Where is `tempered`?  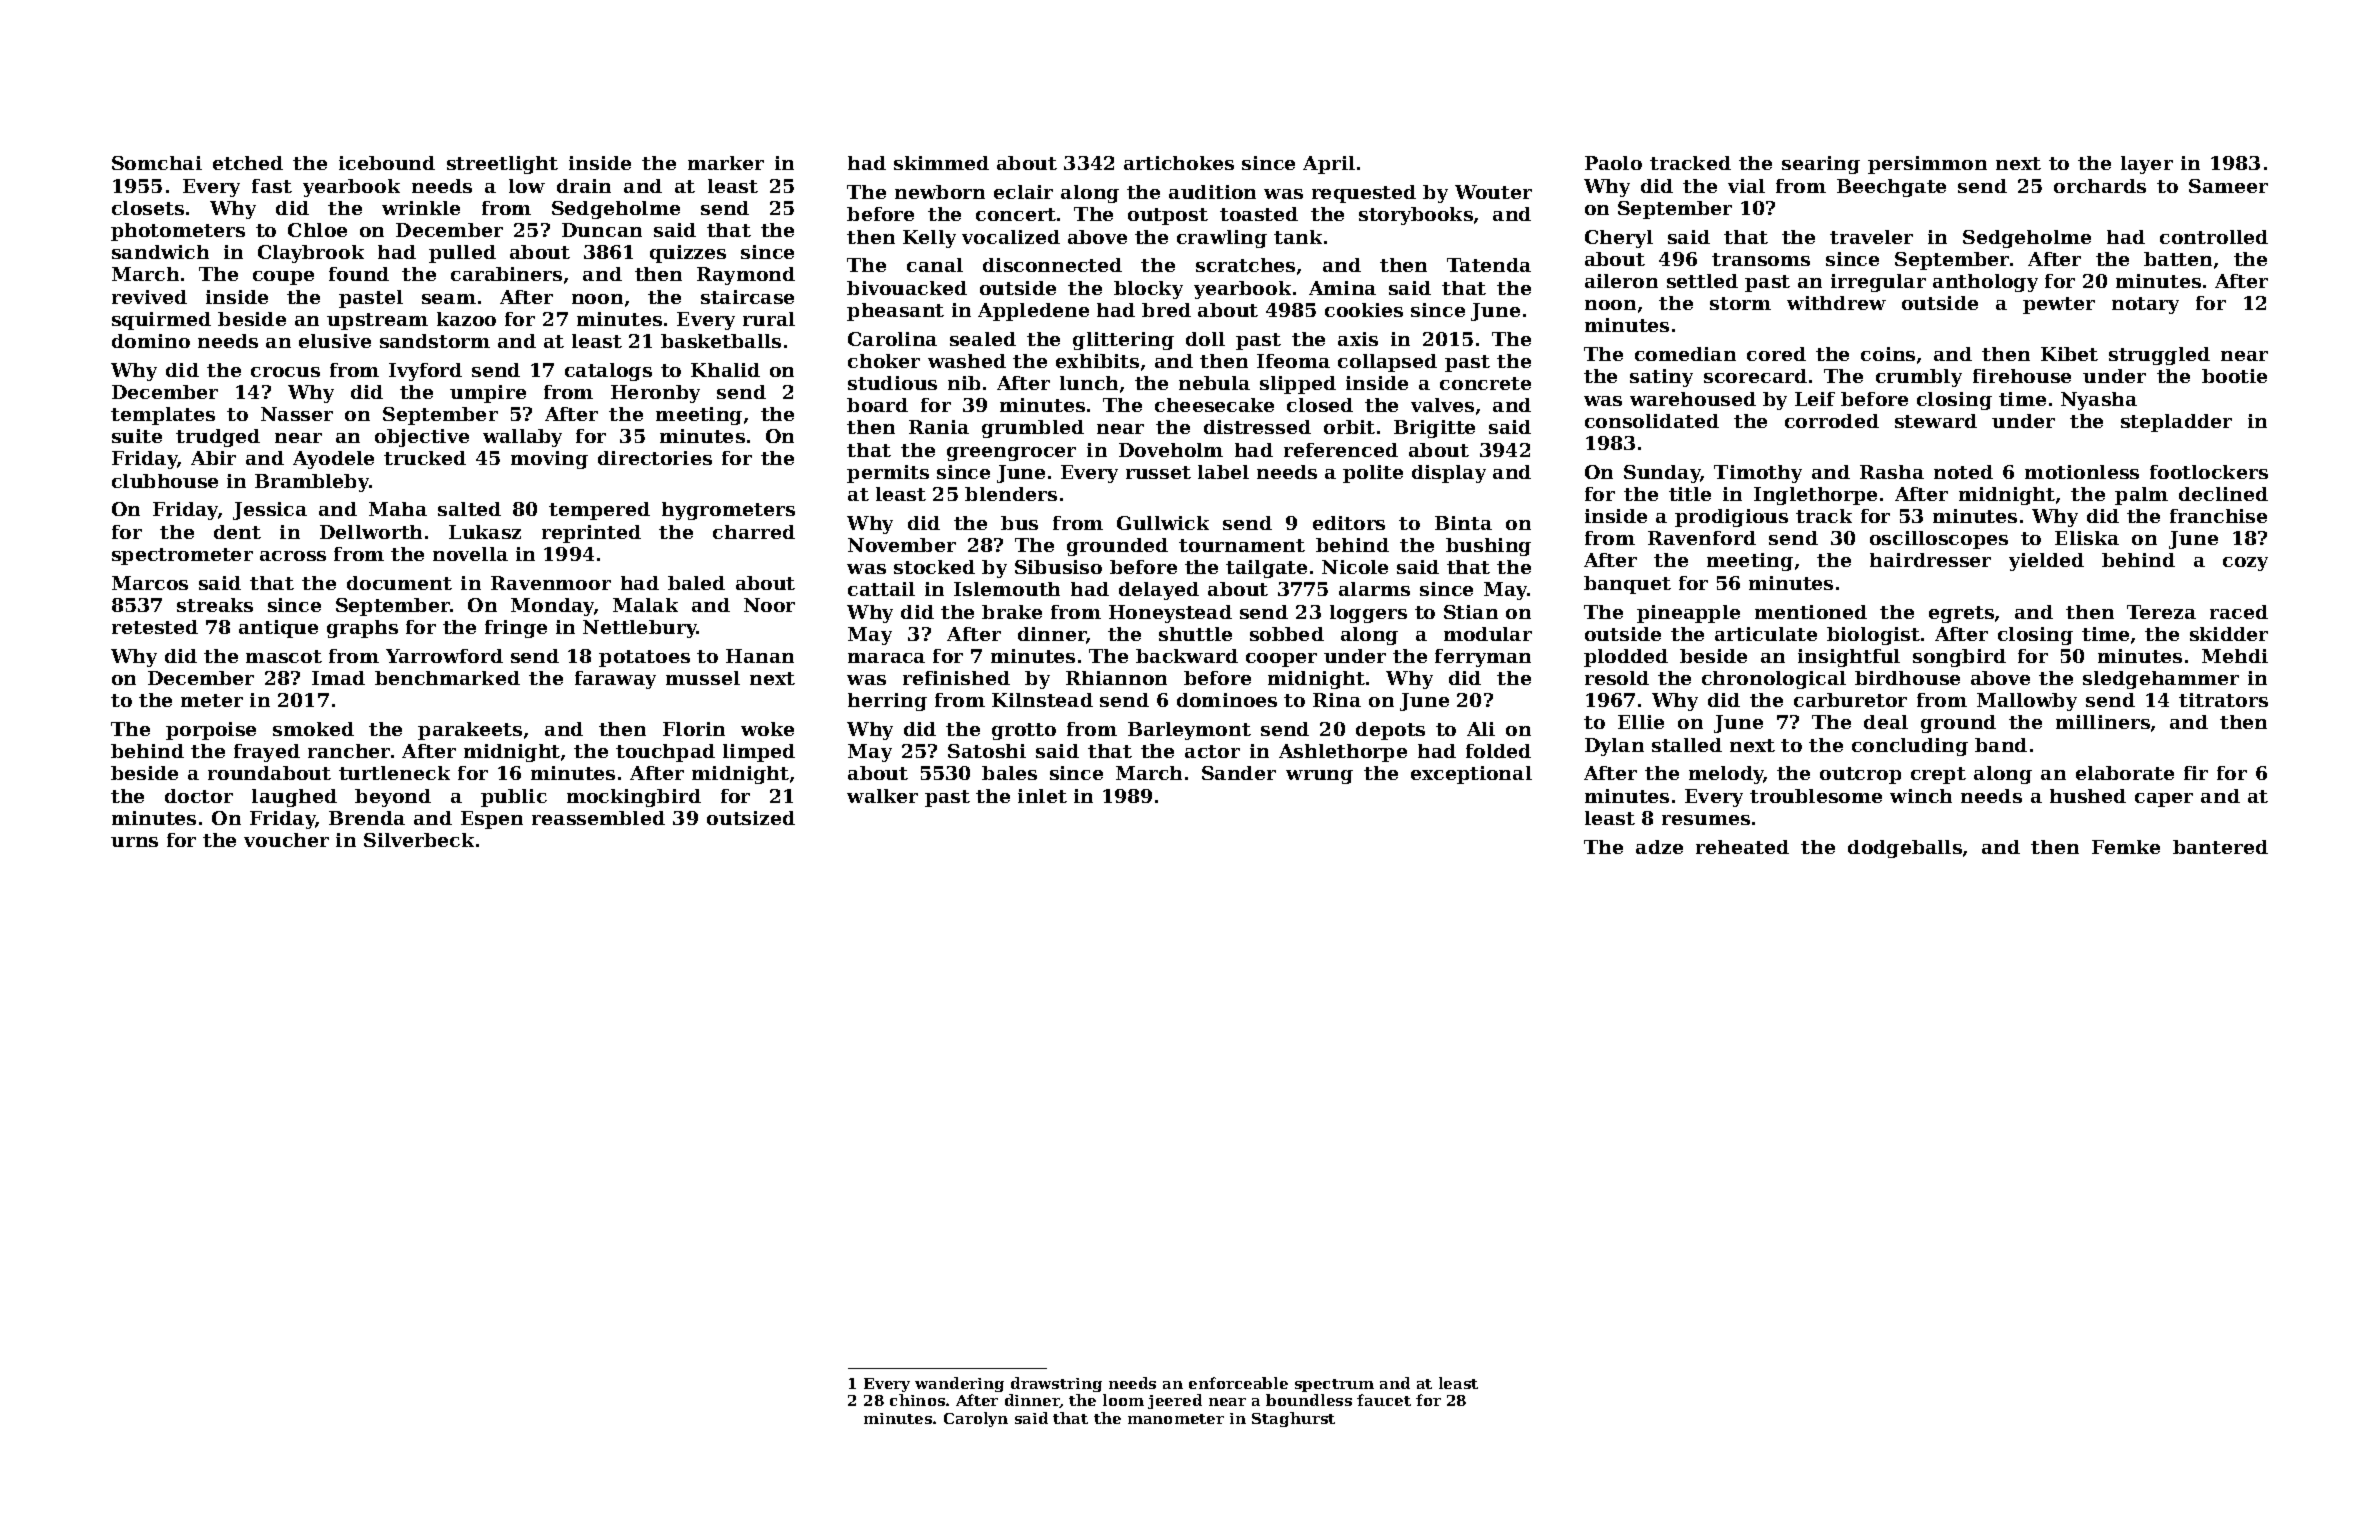
tempered is located at coordinates (599, 511).
